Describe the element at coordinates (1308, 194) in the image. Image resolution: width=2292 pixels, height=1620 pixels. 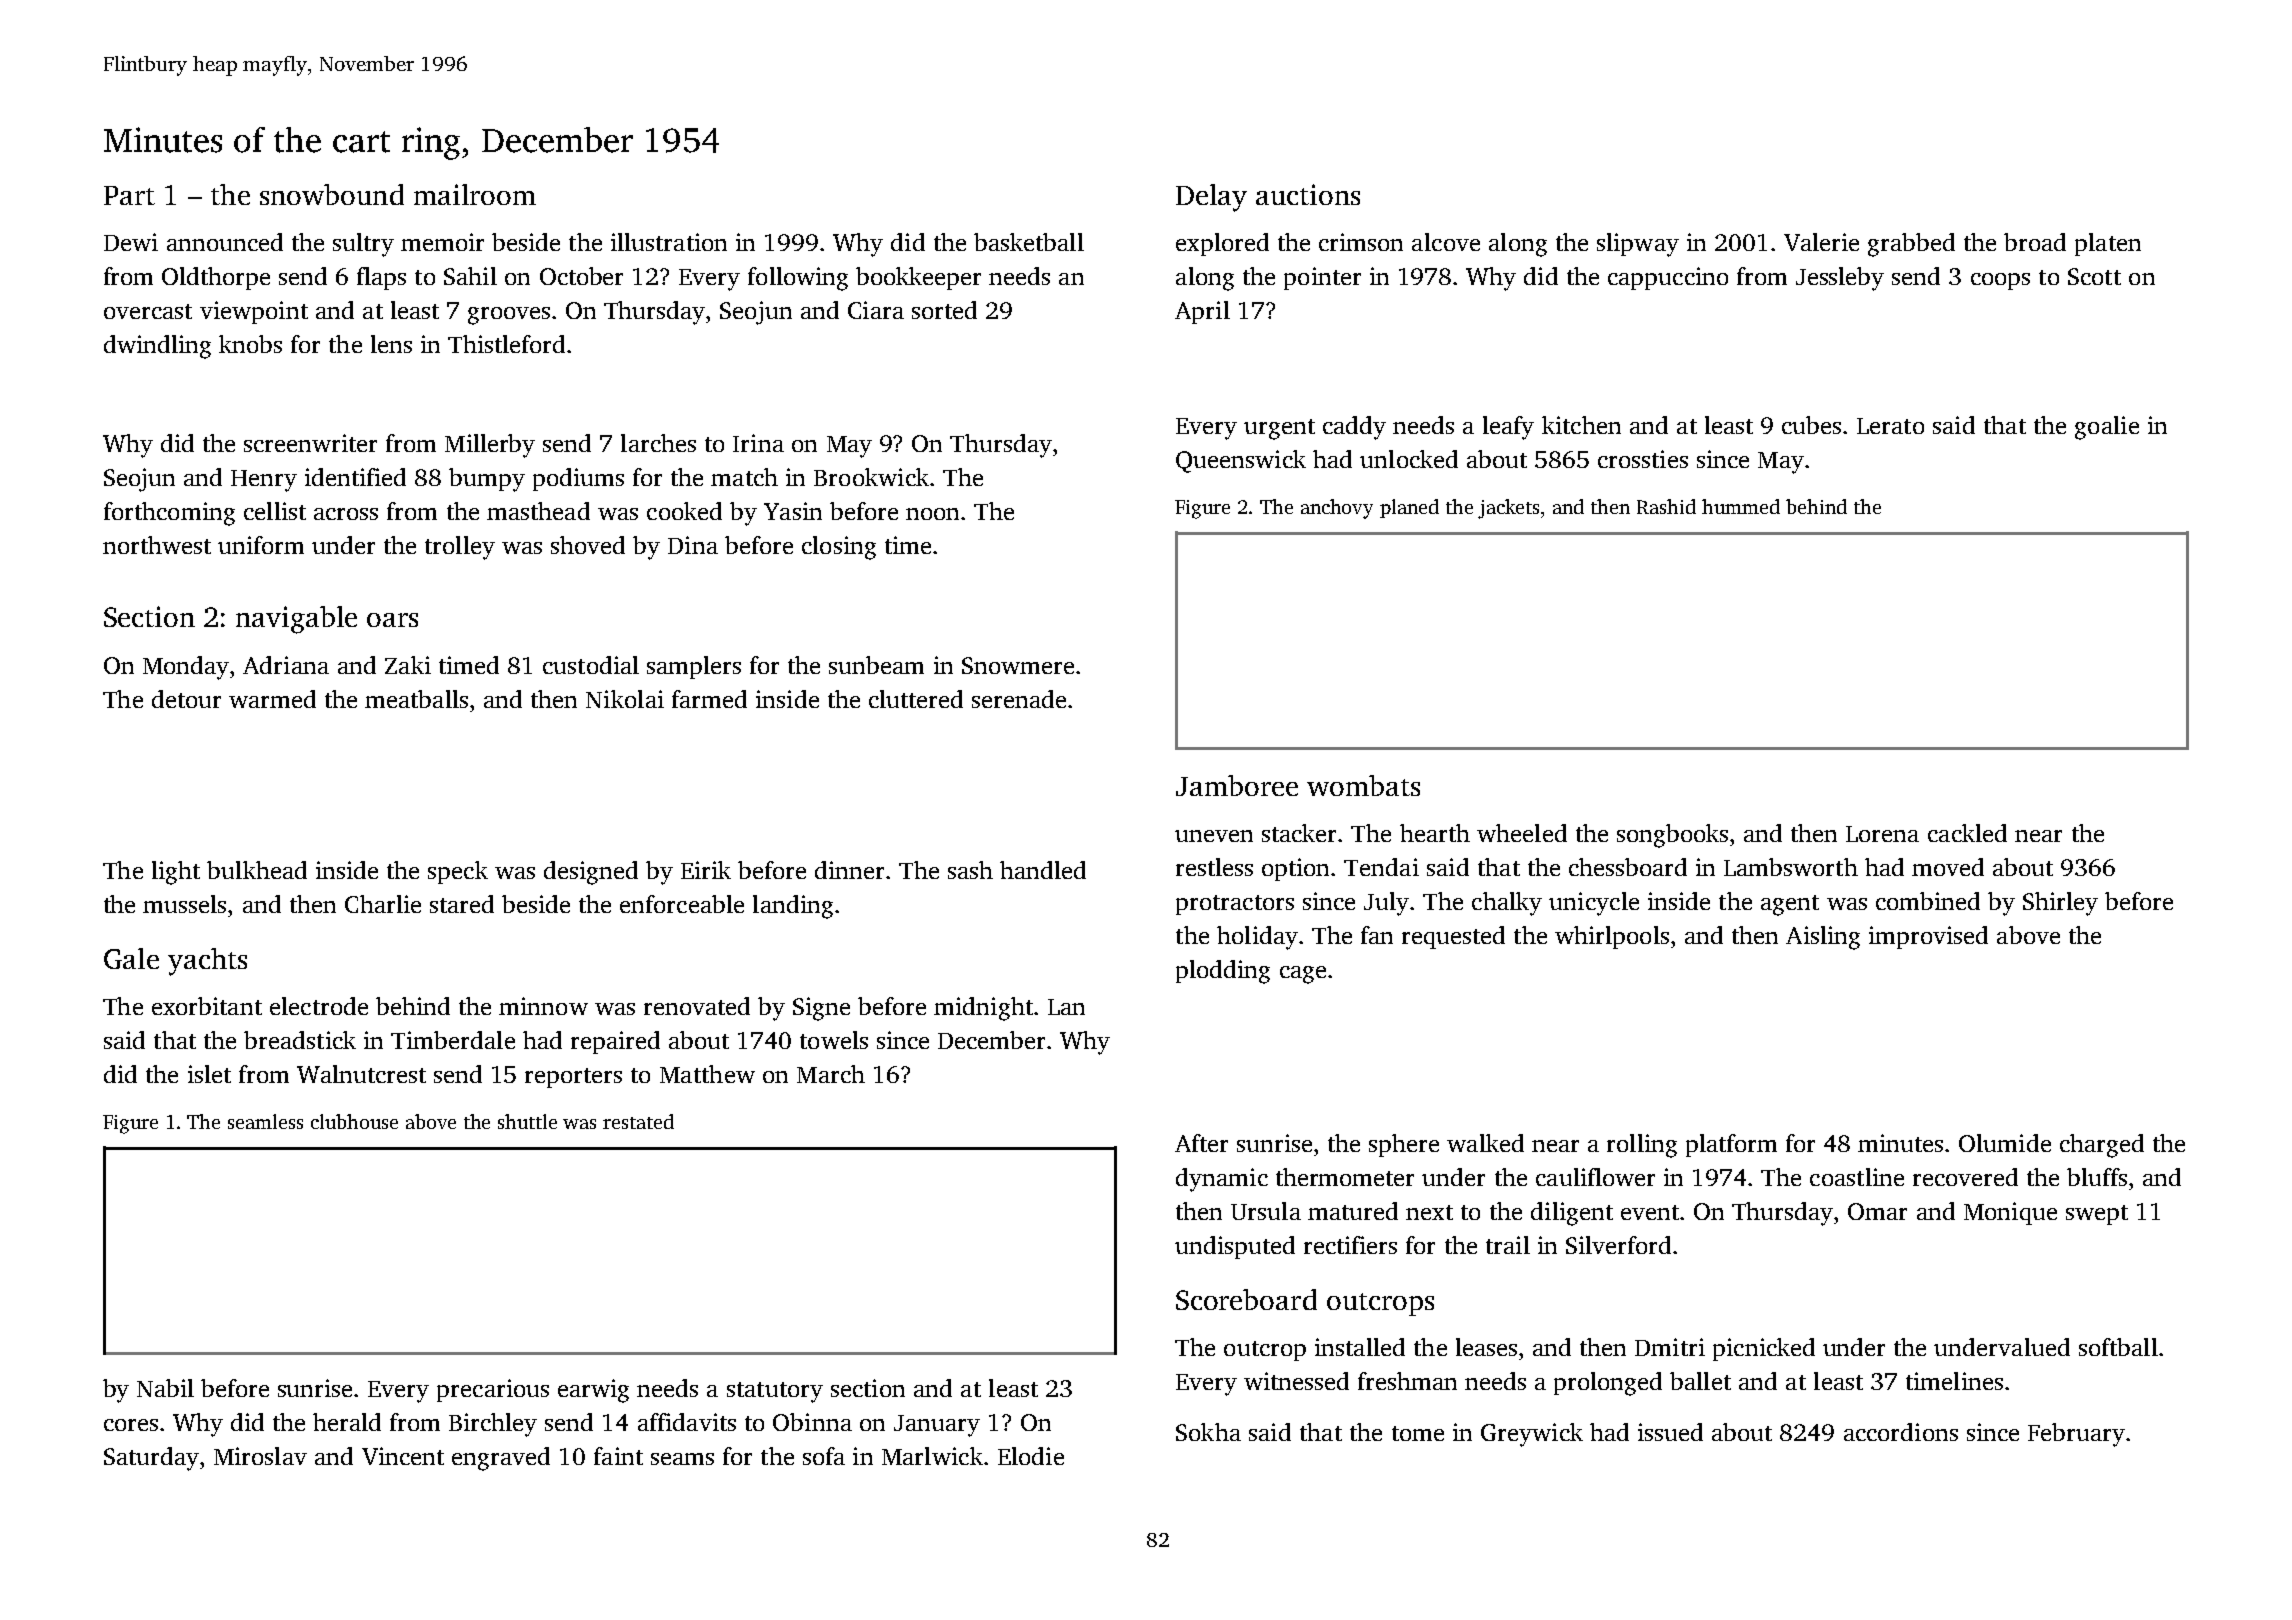
I see `auctions` at that location.
